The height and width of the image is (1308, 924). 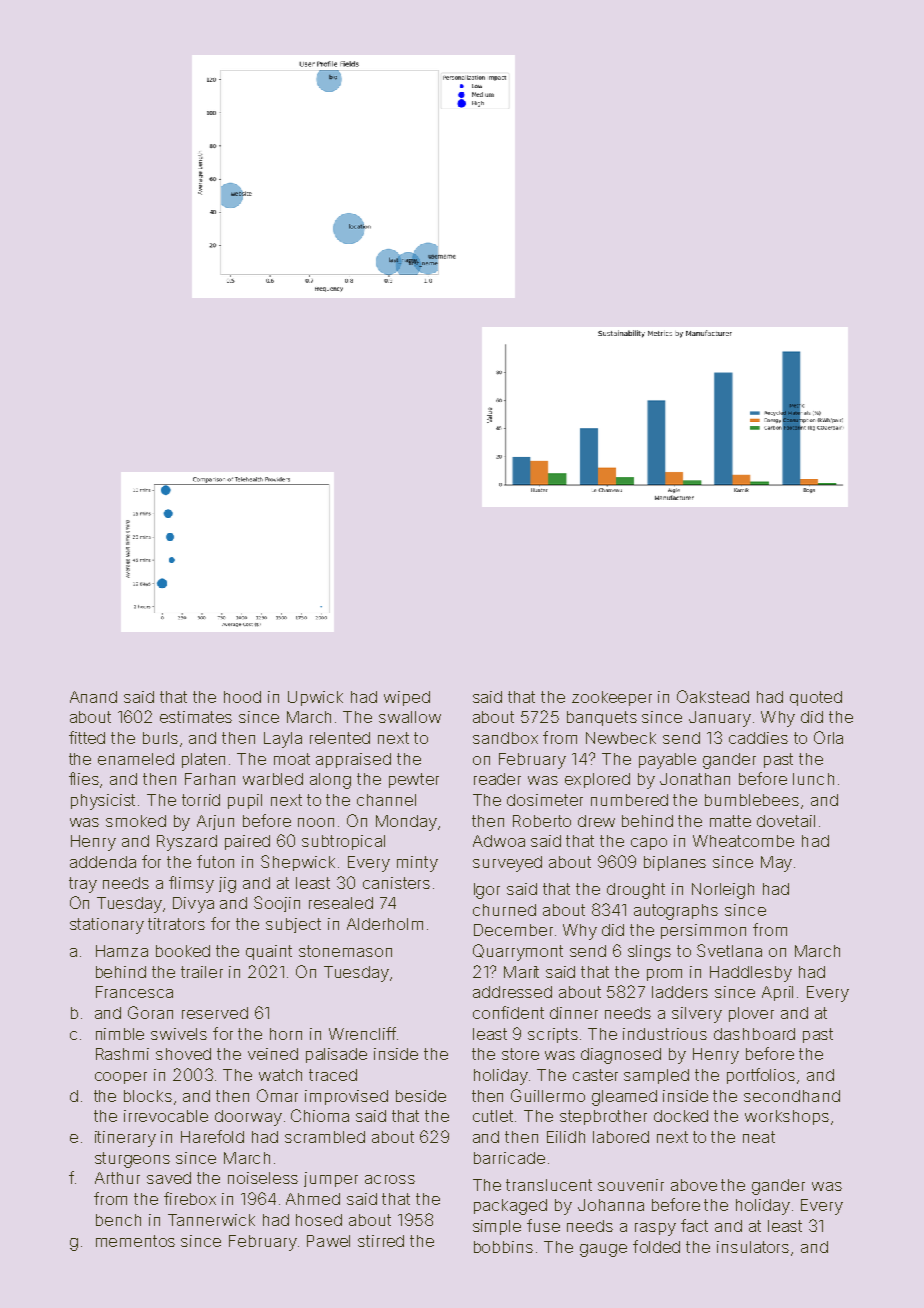 I want to click on wiped, so click(x=407, y=698).
